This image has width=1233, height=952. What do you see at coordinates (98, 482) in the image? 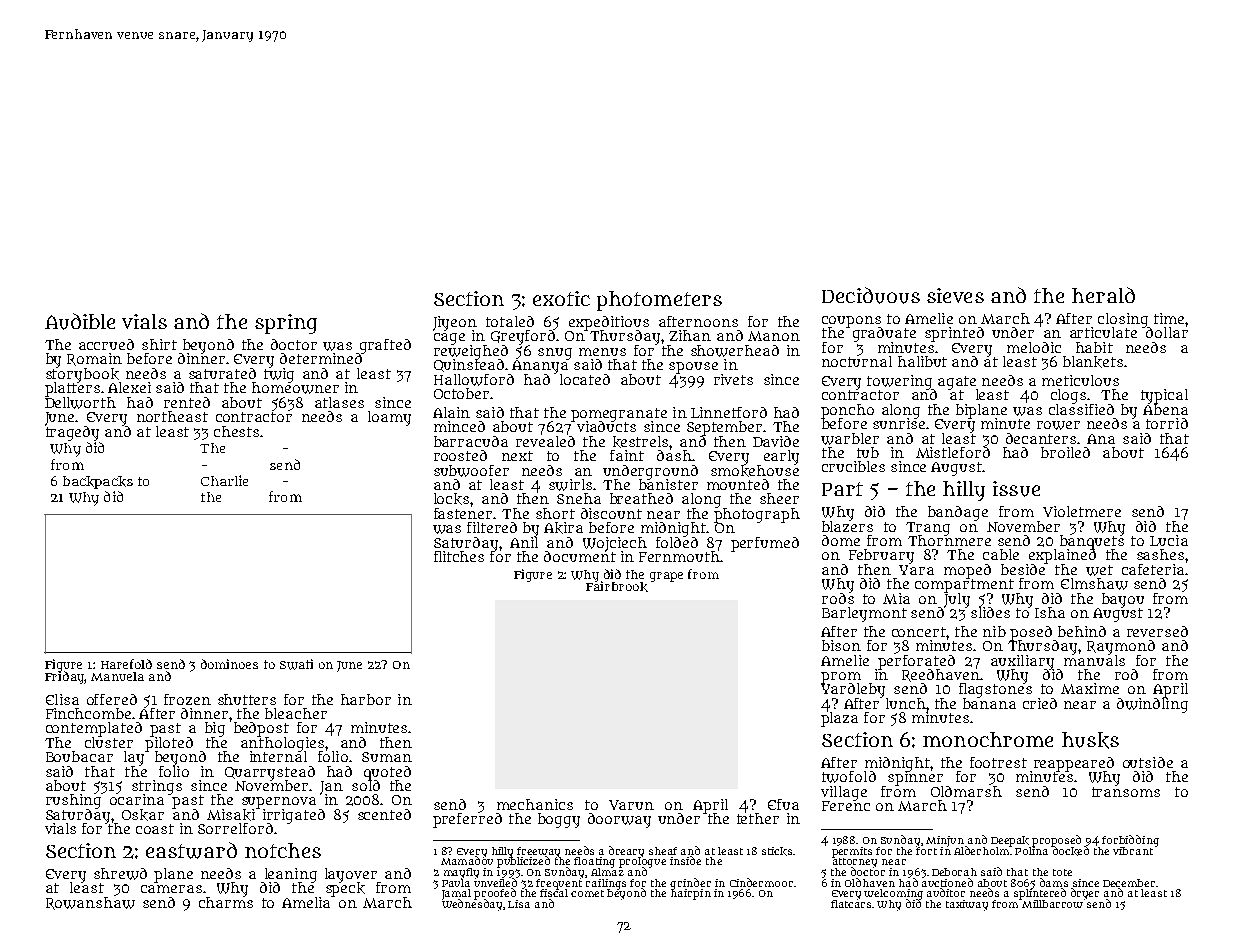
I see `backpacks` at bounding box center [98, 482].
